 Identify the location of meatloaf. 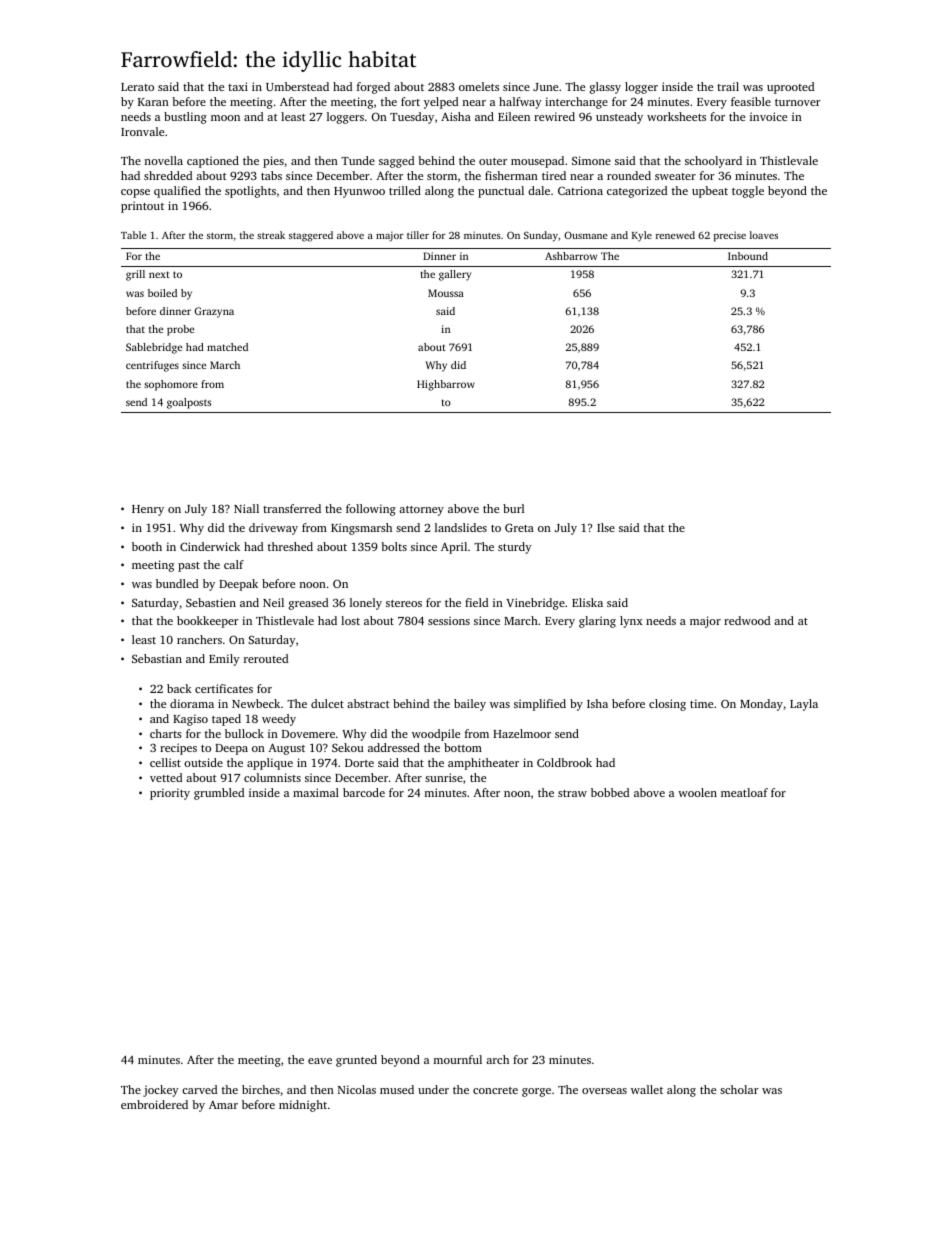
(744, 792).
